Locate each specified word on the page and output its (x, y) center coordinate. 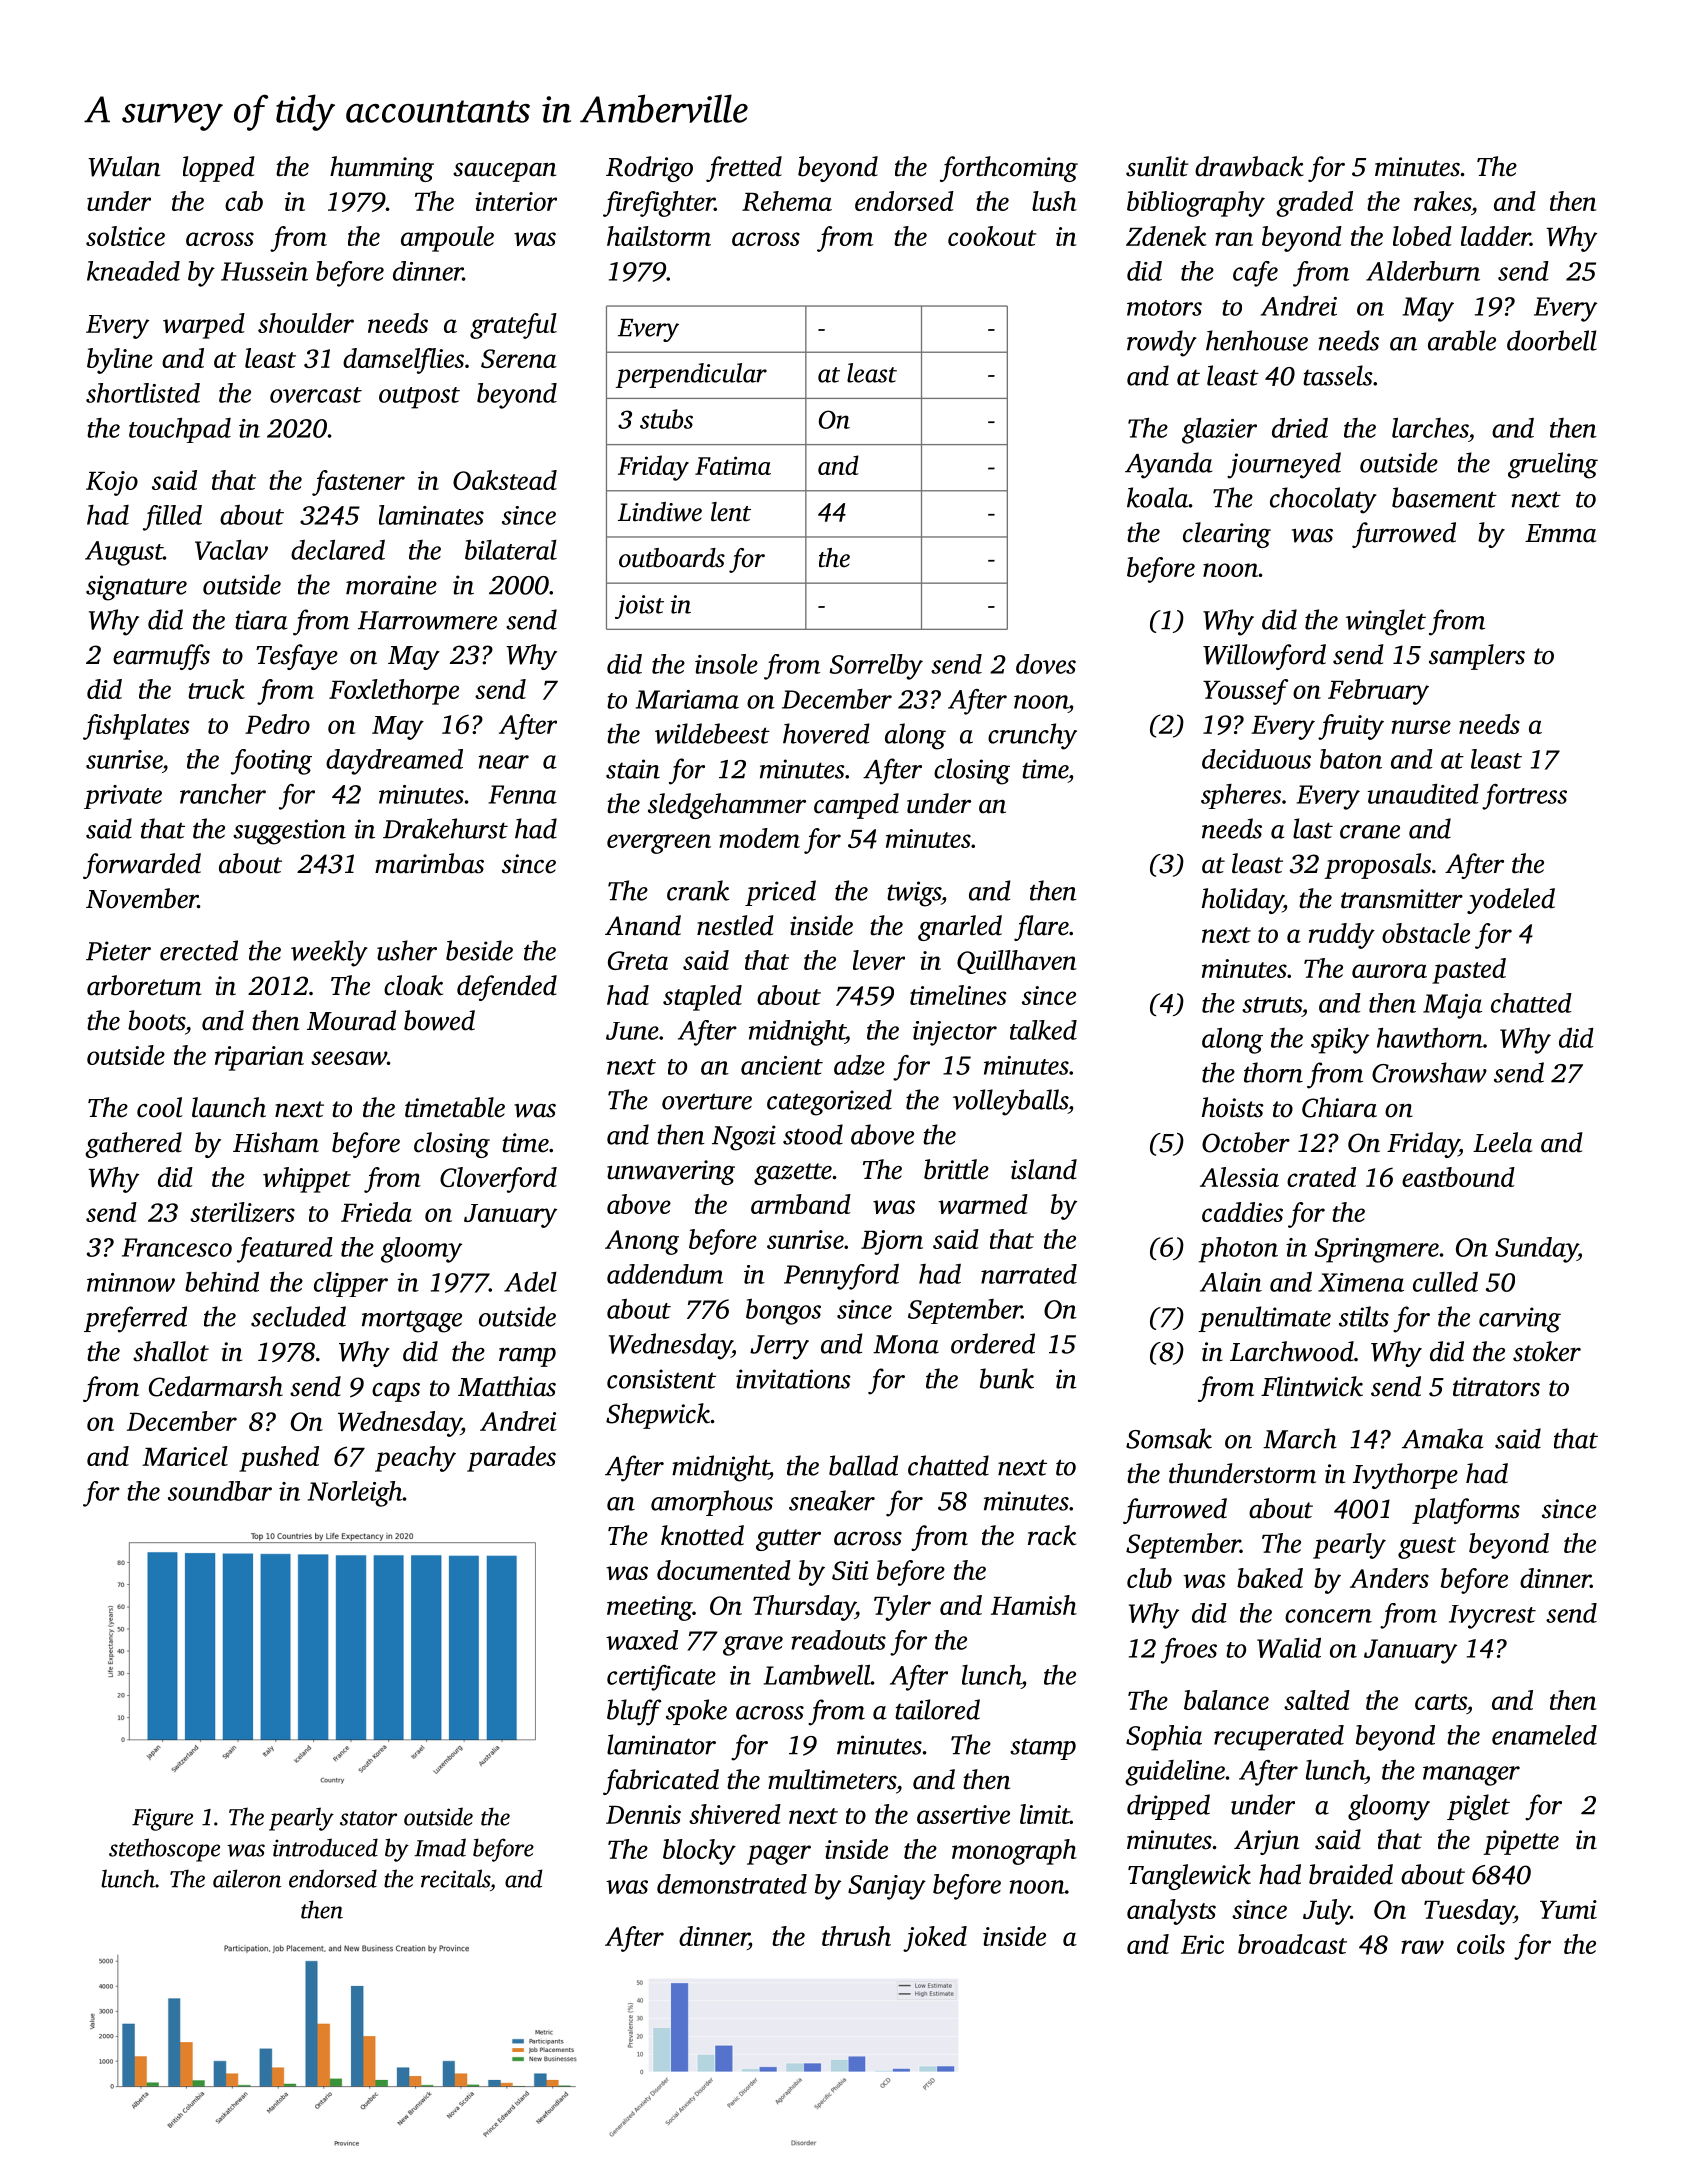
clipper (351, 1284)
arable (1462, 340)
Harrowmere (427, 620)
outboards (672, 558)
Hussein (264, 271)
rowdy (1162, 343)
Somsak (1169, 1438)
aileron (247, 1878)
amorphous (712, 1503)
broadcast (1292, 1944)
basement (1444, 497)
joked (935, 1939)
